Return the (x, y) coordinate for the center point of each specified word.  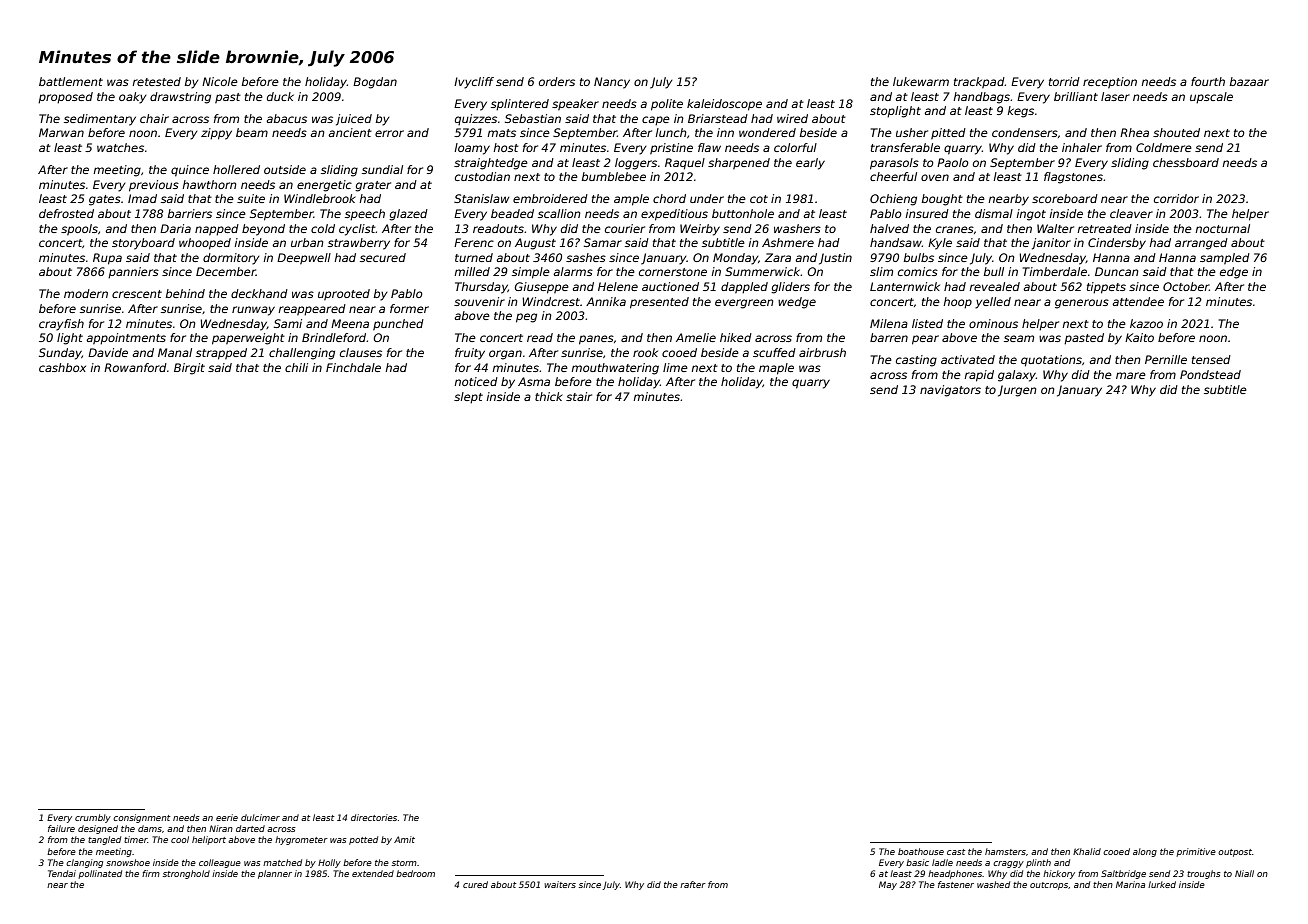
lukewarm (921, 81)
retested (156, 81)
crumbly (93, 818)
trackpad (979, 82)
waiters (560, 884)
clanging (84, 863)
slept (468, 398)
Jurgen (1017, 391)
